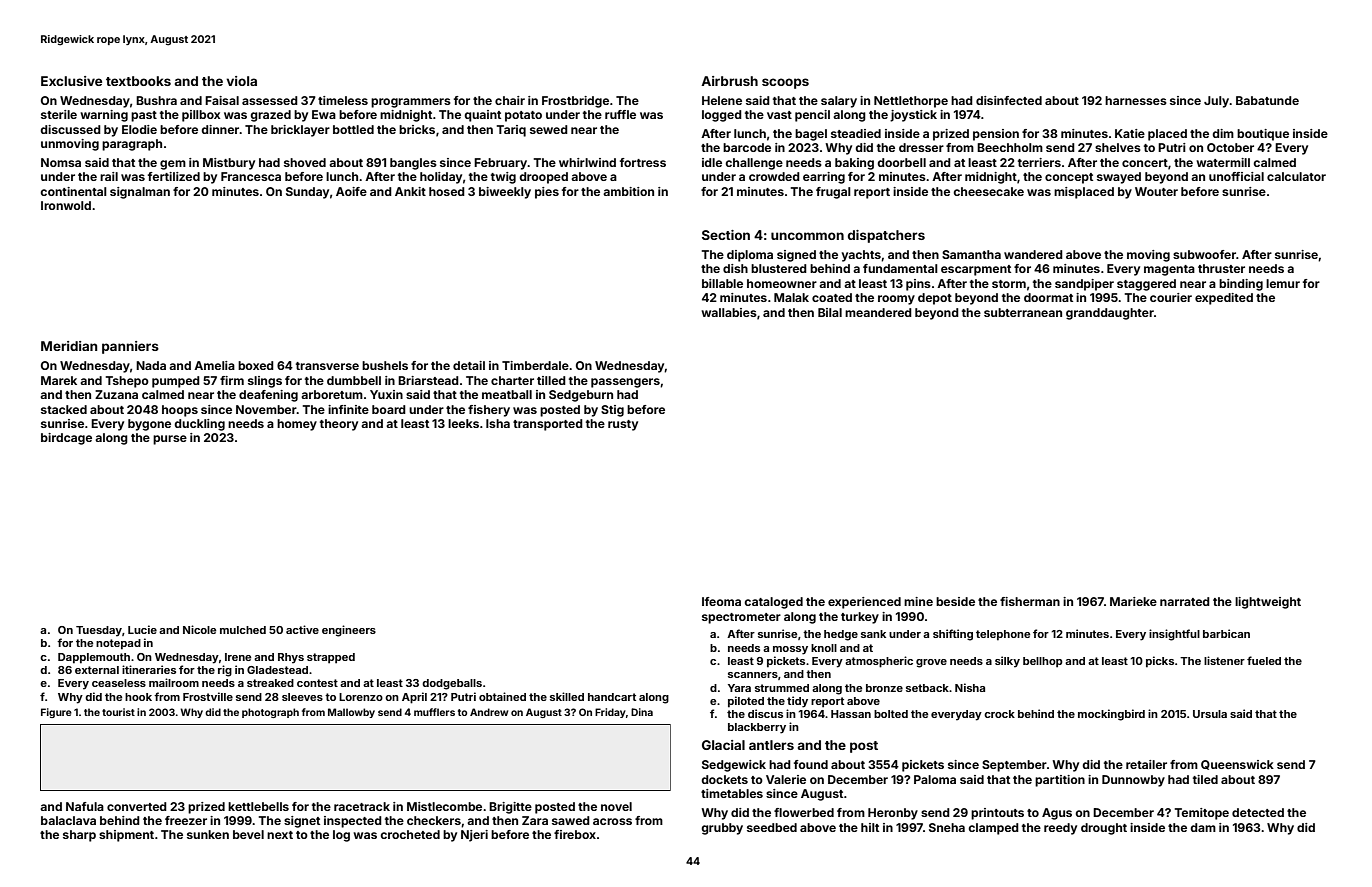  Describe the element at coordinates (812, 116) in the page. I see `pencil` at that location.
